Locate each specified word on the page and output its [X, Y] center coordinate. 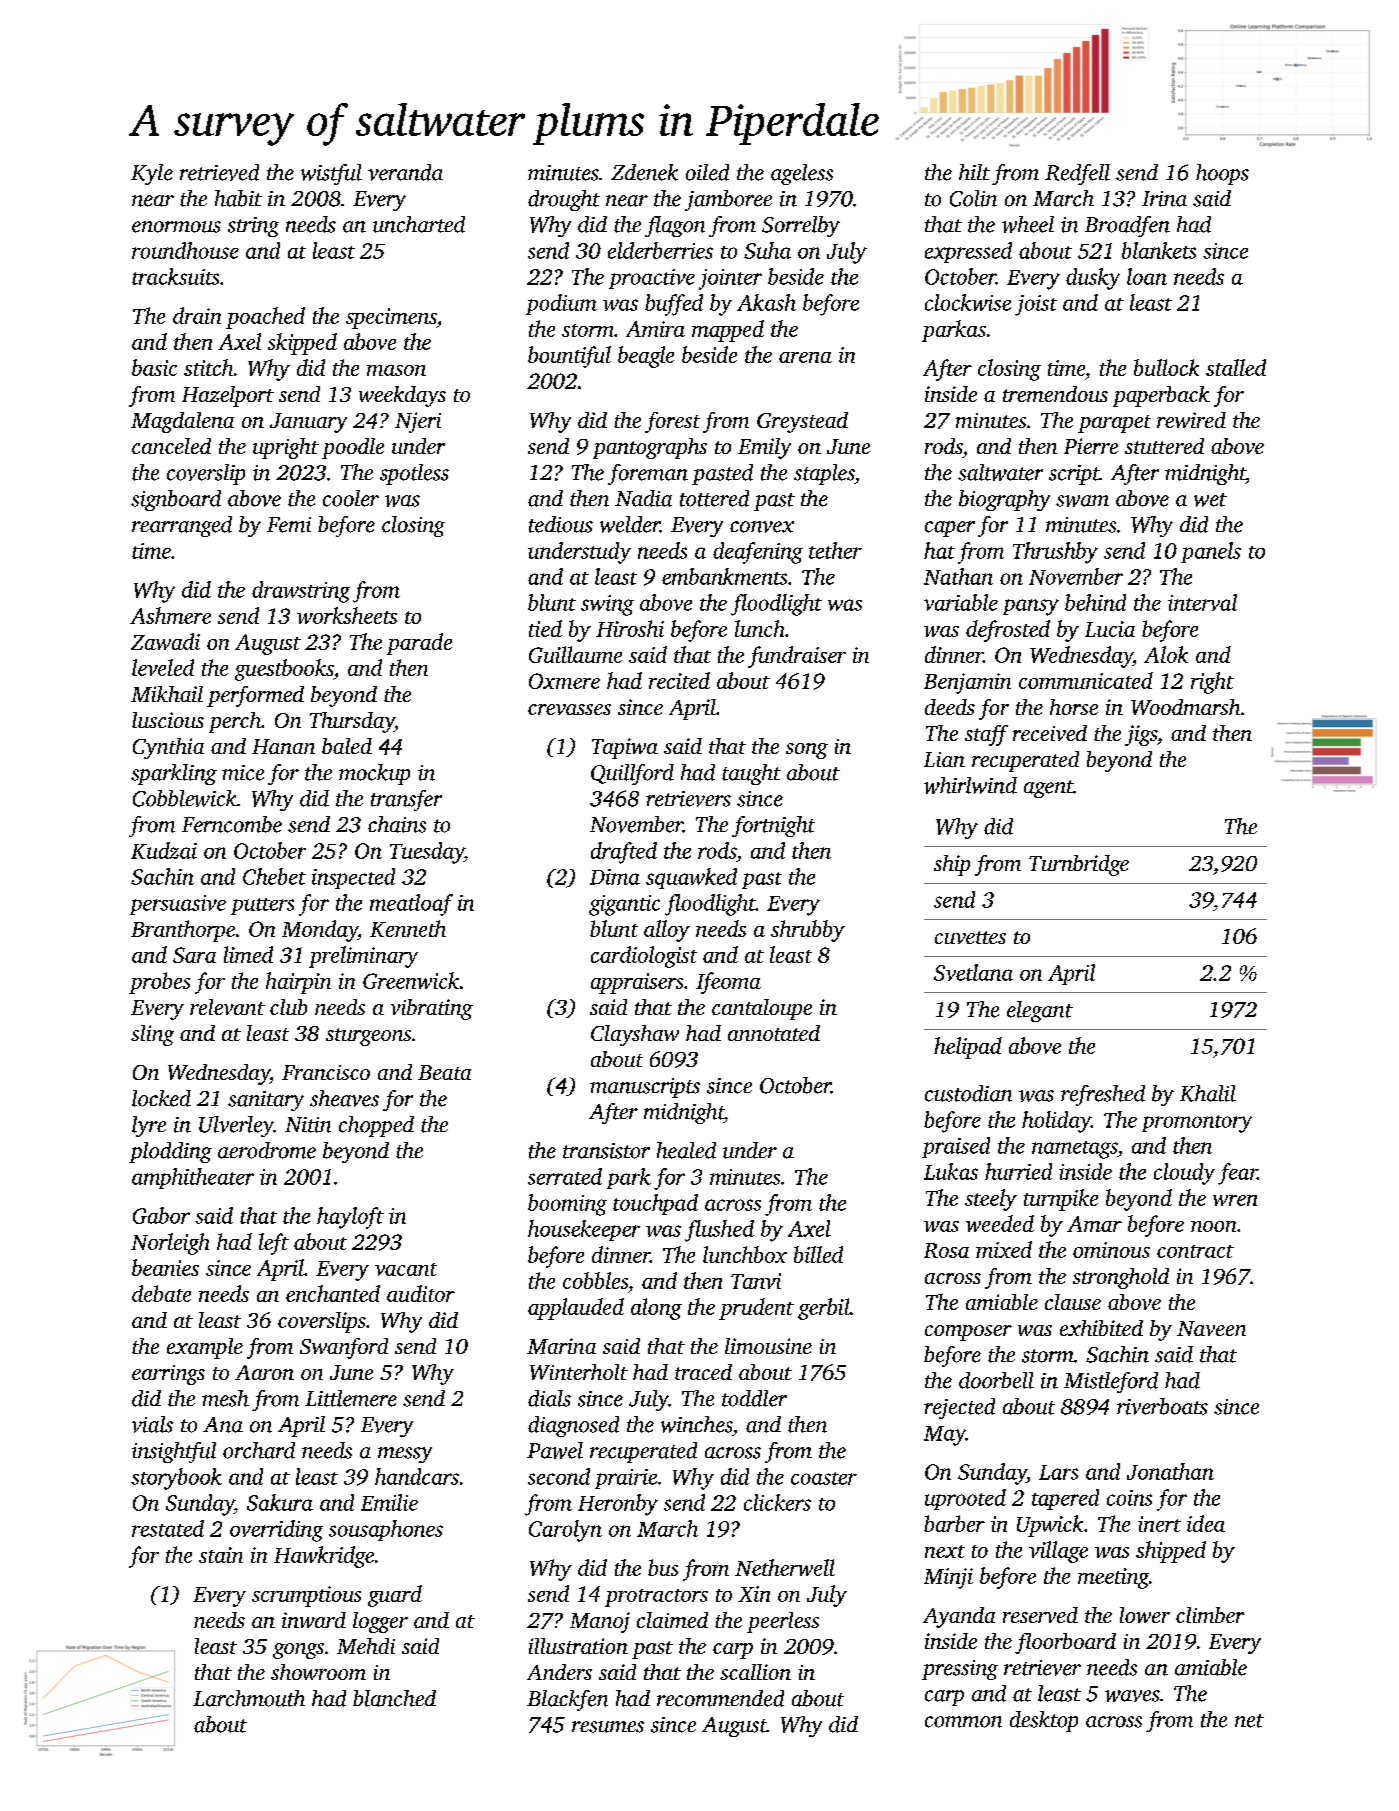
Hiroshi [630, 628]
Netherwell [785, 1567]
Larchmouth [249, 1698]
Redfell [1077, 174]
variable [961, 602]
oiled [707, 172]
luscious [168, 720]
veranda [405, 172]
